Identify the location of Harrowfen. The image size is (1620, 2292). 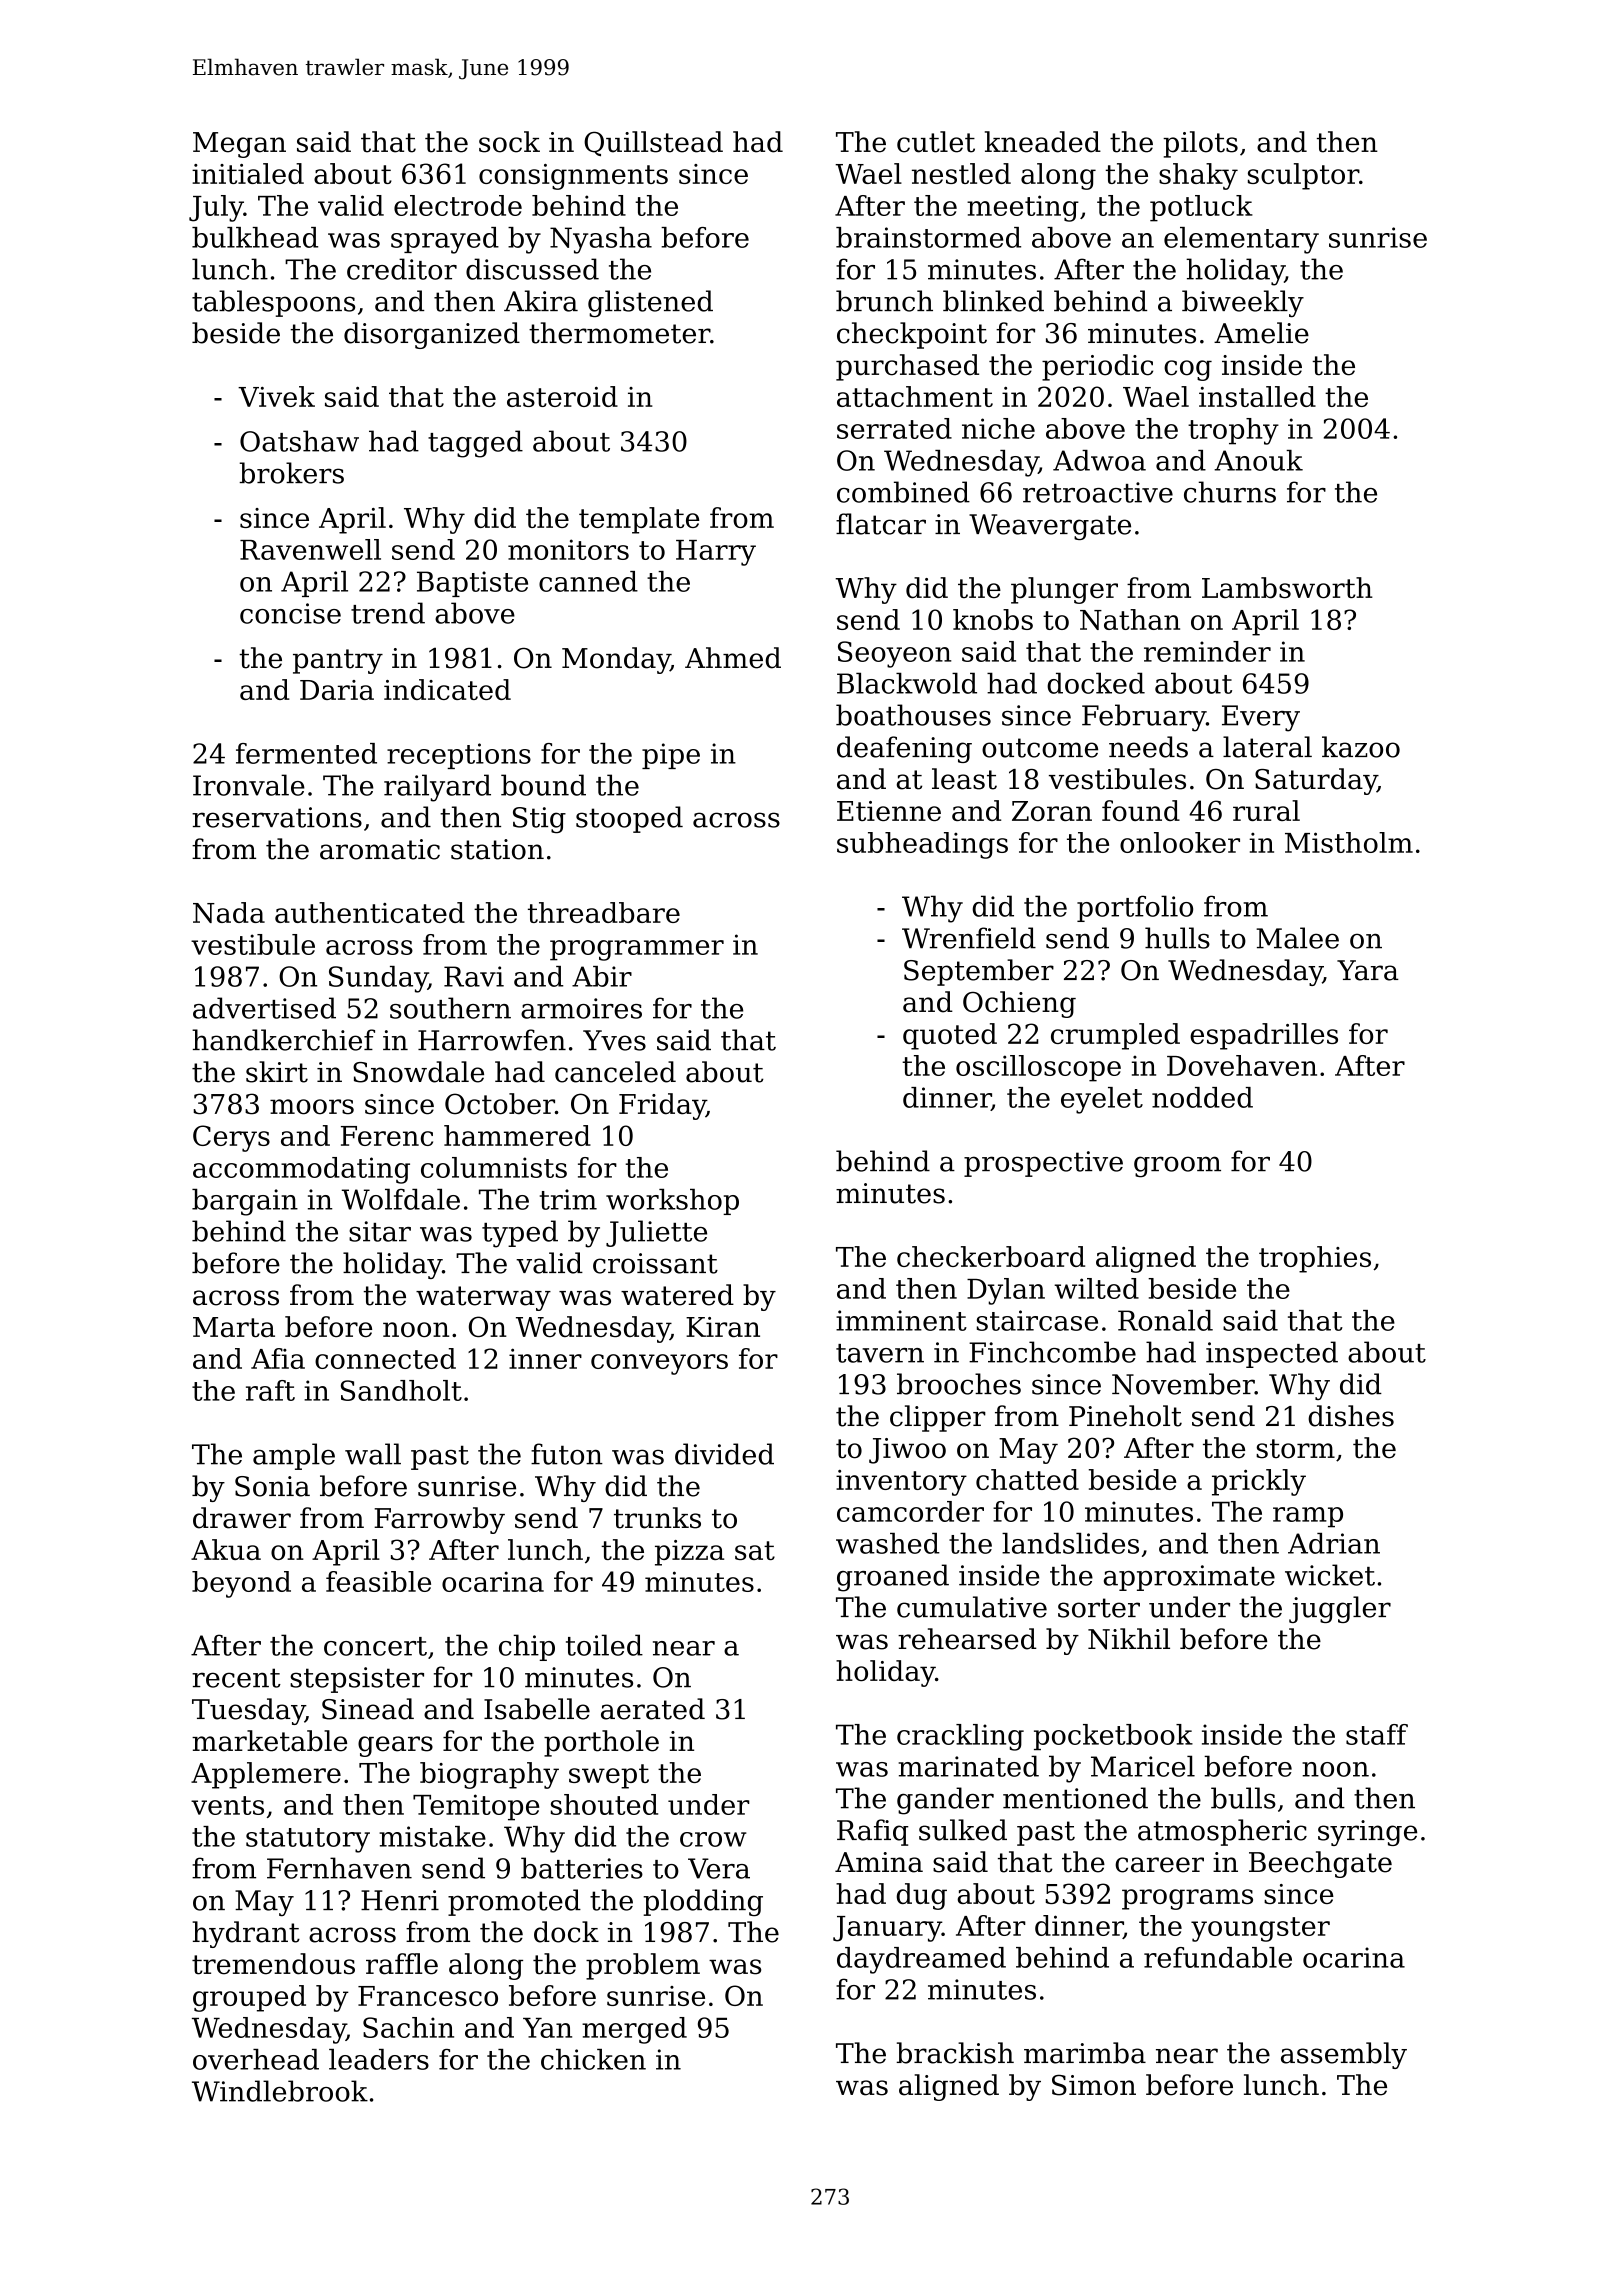
(492, 1040).
